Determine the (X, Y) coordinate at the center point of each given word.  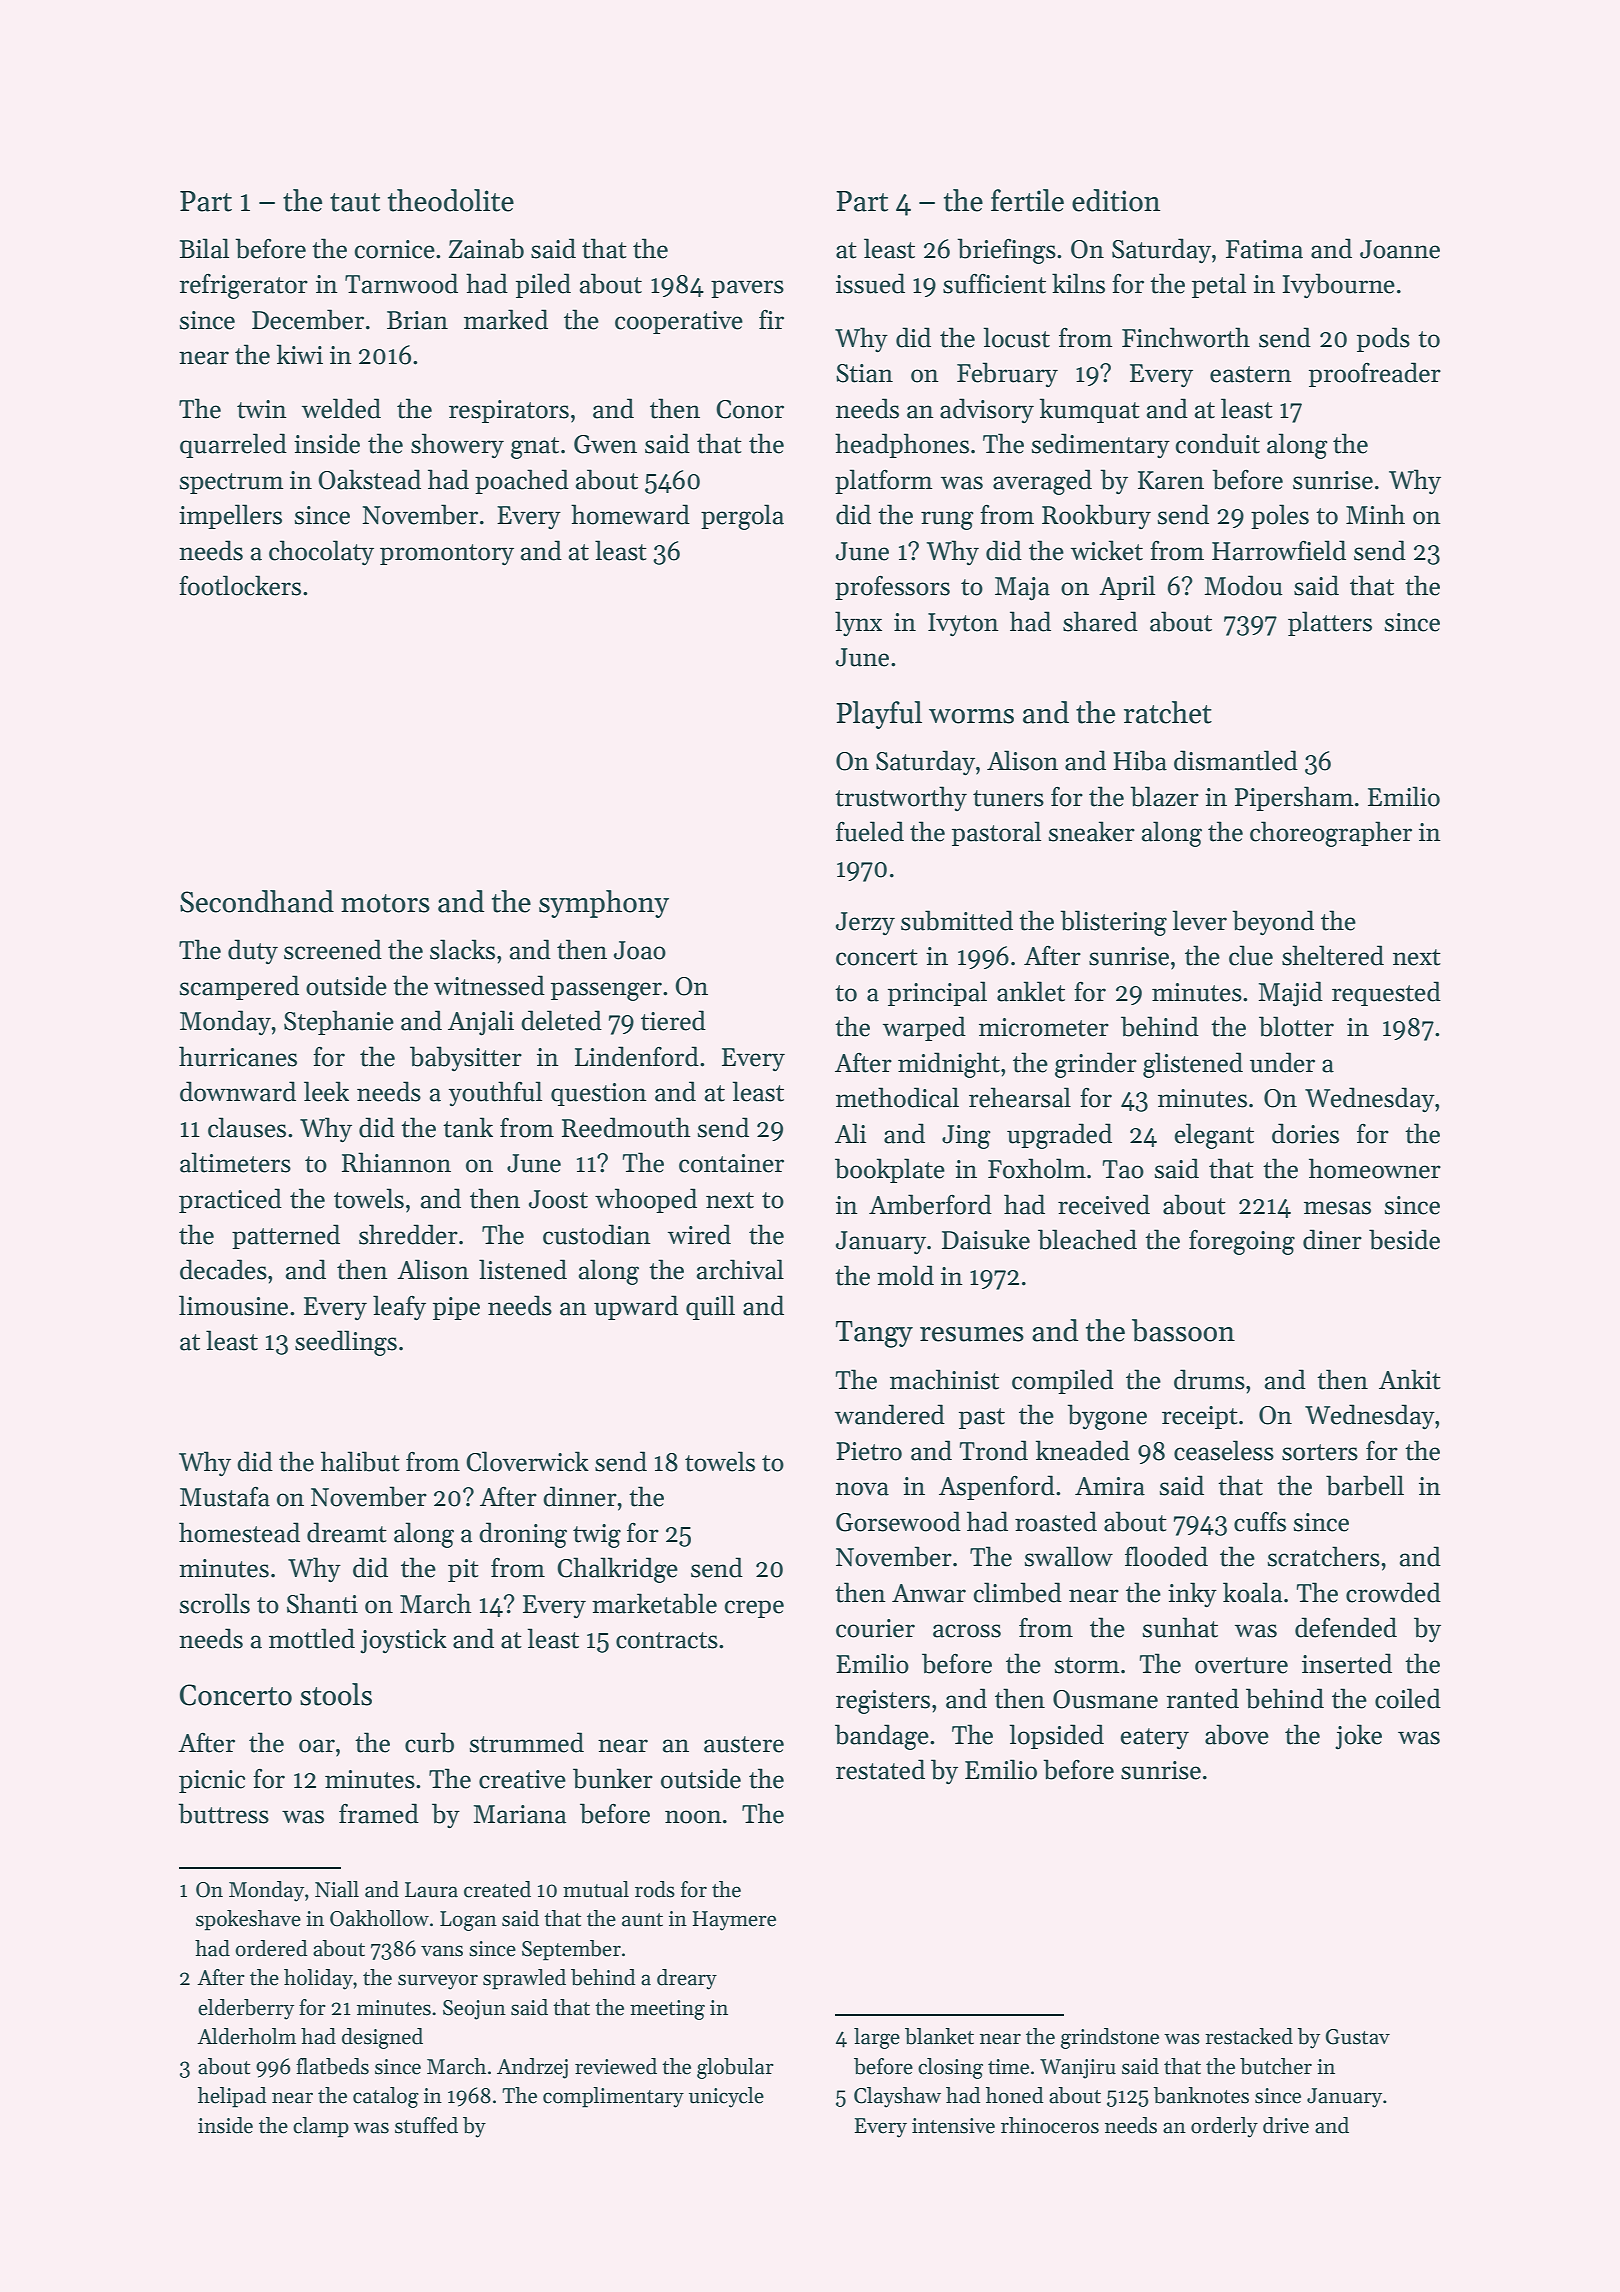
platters (1330, 623)
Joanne (1400, 249)
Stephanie (339, 1022)
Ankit (1410, 1379)
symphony (604, 904)
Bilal (204, 248)
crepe (754, 1609)
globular (735, 2068)
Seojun (474, 2010)
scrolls (214, 1603)
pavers (747, 289)
